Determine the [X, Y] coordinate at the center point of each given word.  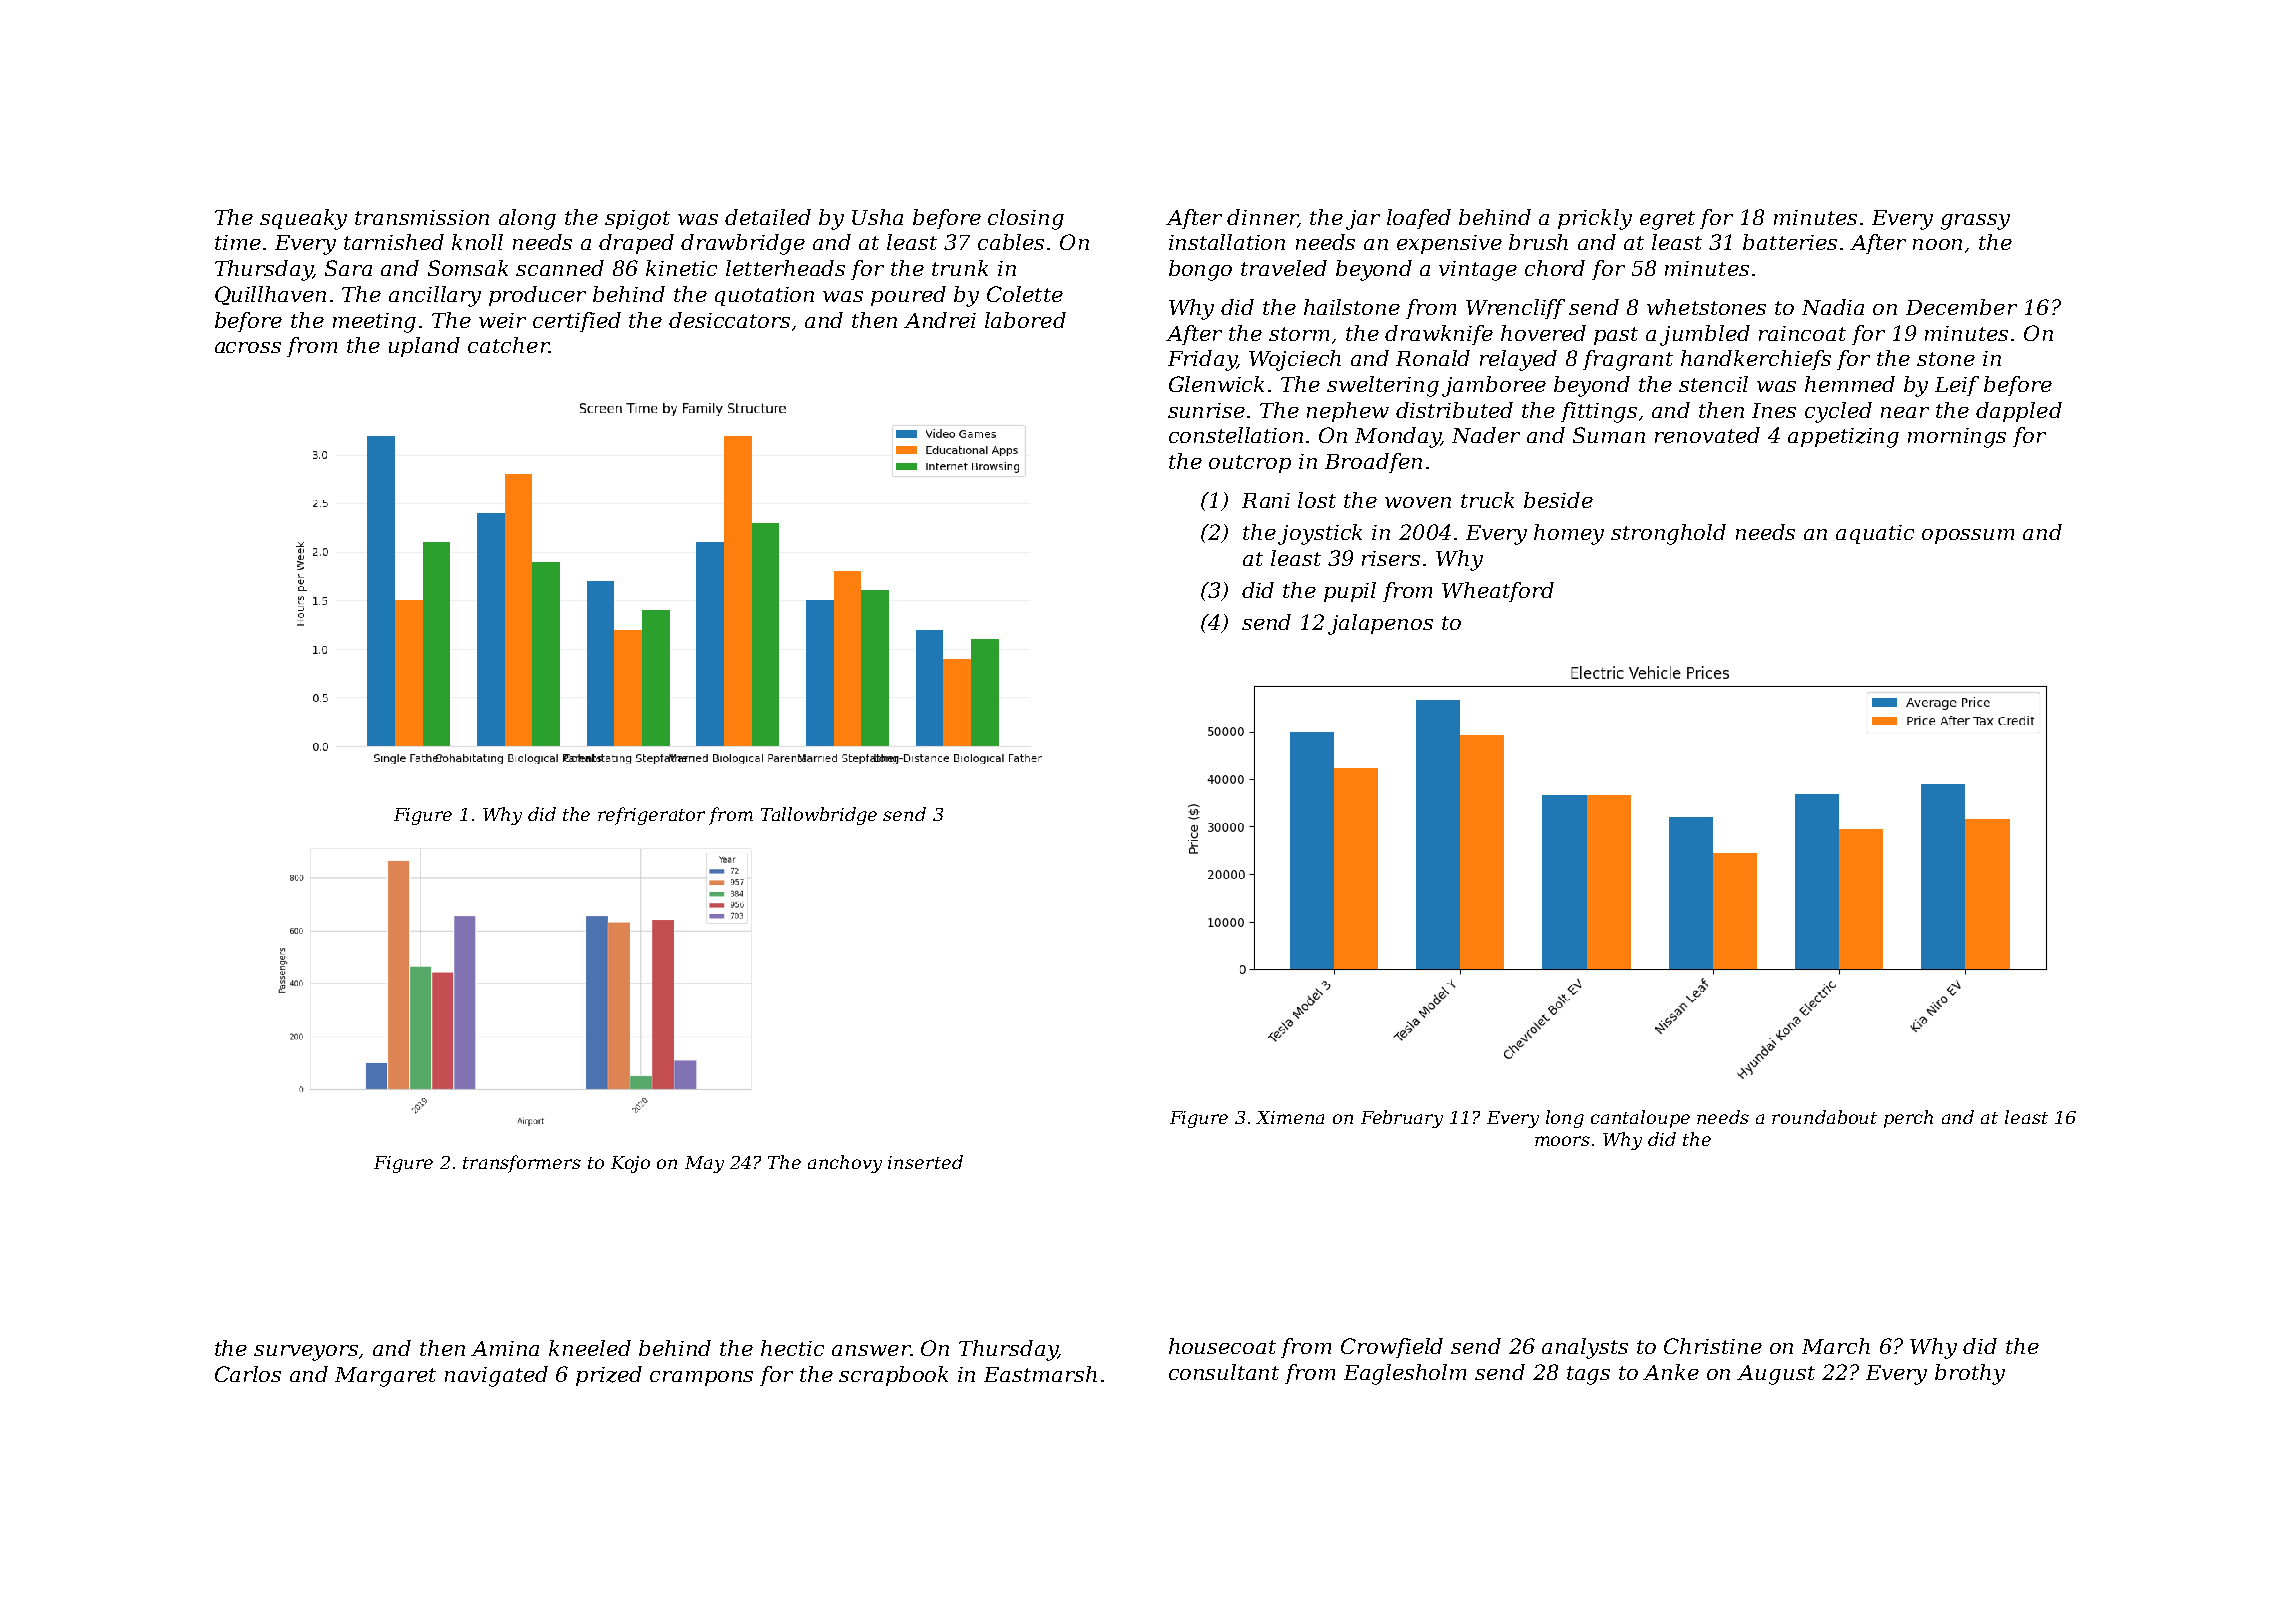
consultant [1224, 1372]
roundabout [1824, 1117]
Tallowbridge [819, 816]
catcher [508, 345]
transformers [522, 1164]
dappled [2019, 412]
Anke [1671, 1372]
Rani [1266, 500]
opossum [1968, 536]
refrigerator [651, 816]
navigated [496, 1376]
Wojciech [1295, 360]
